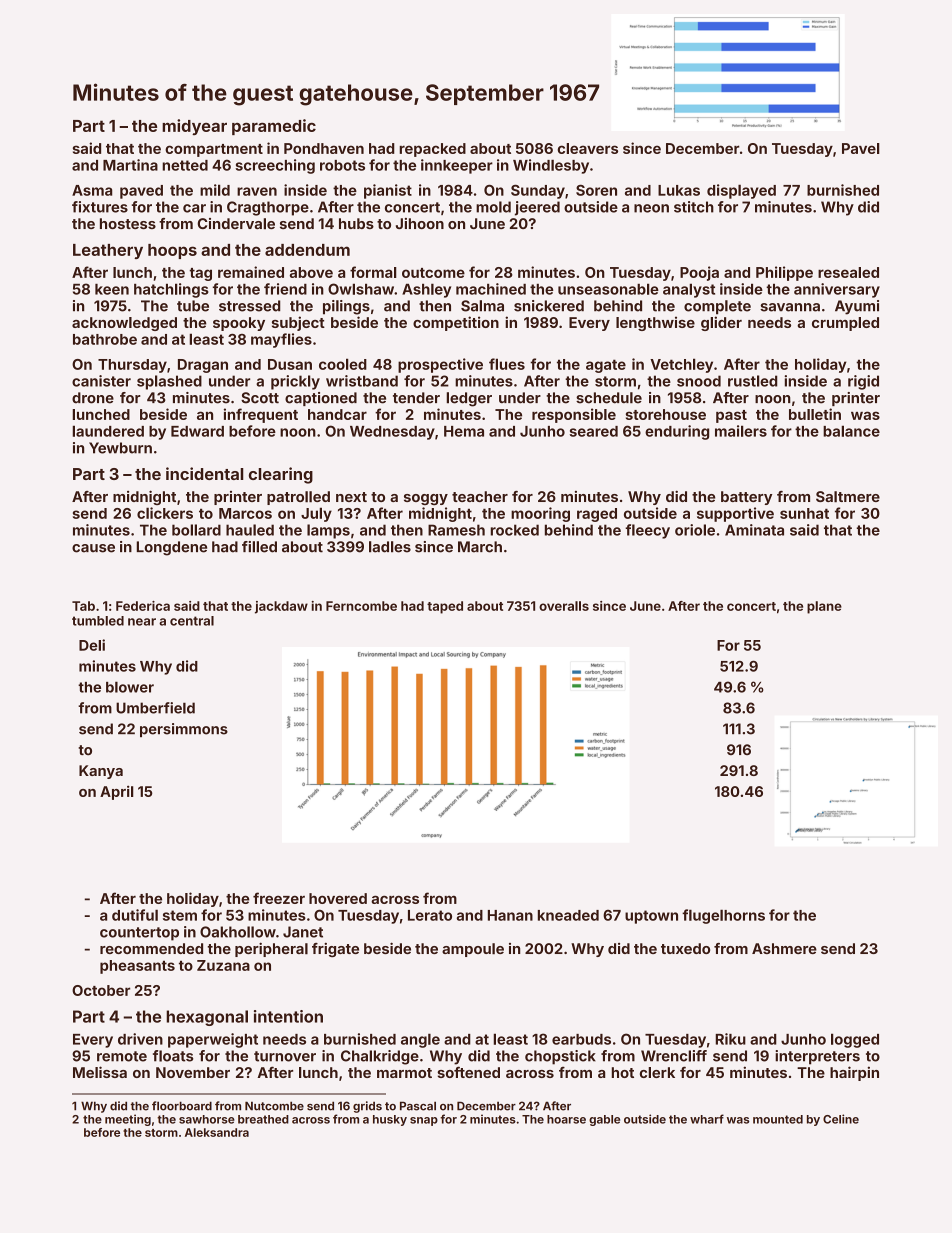 The width and height of the image is (952, 1233). What do you see at coordinates (723, 916) in the image?
I see `flugelhorns` at bounding box center [723, 916].
